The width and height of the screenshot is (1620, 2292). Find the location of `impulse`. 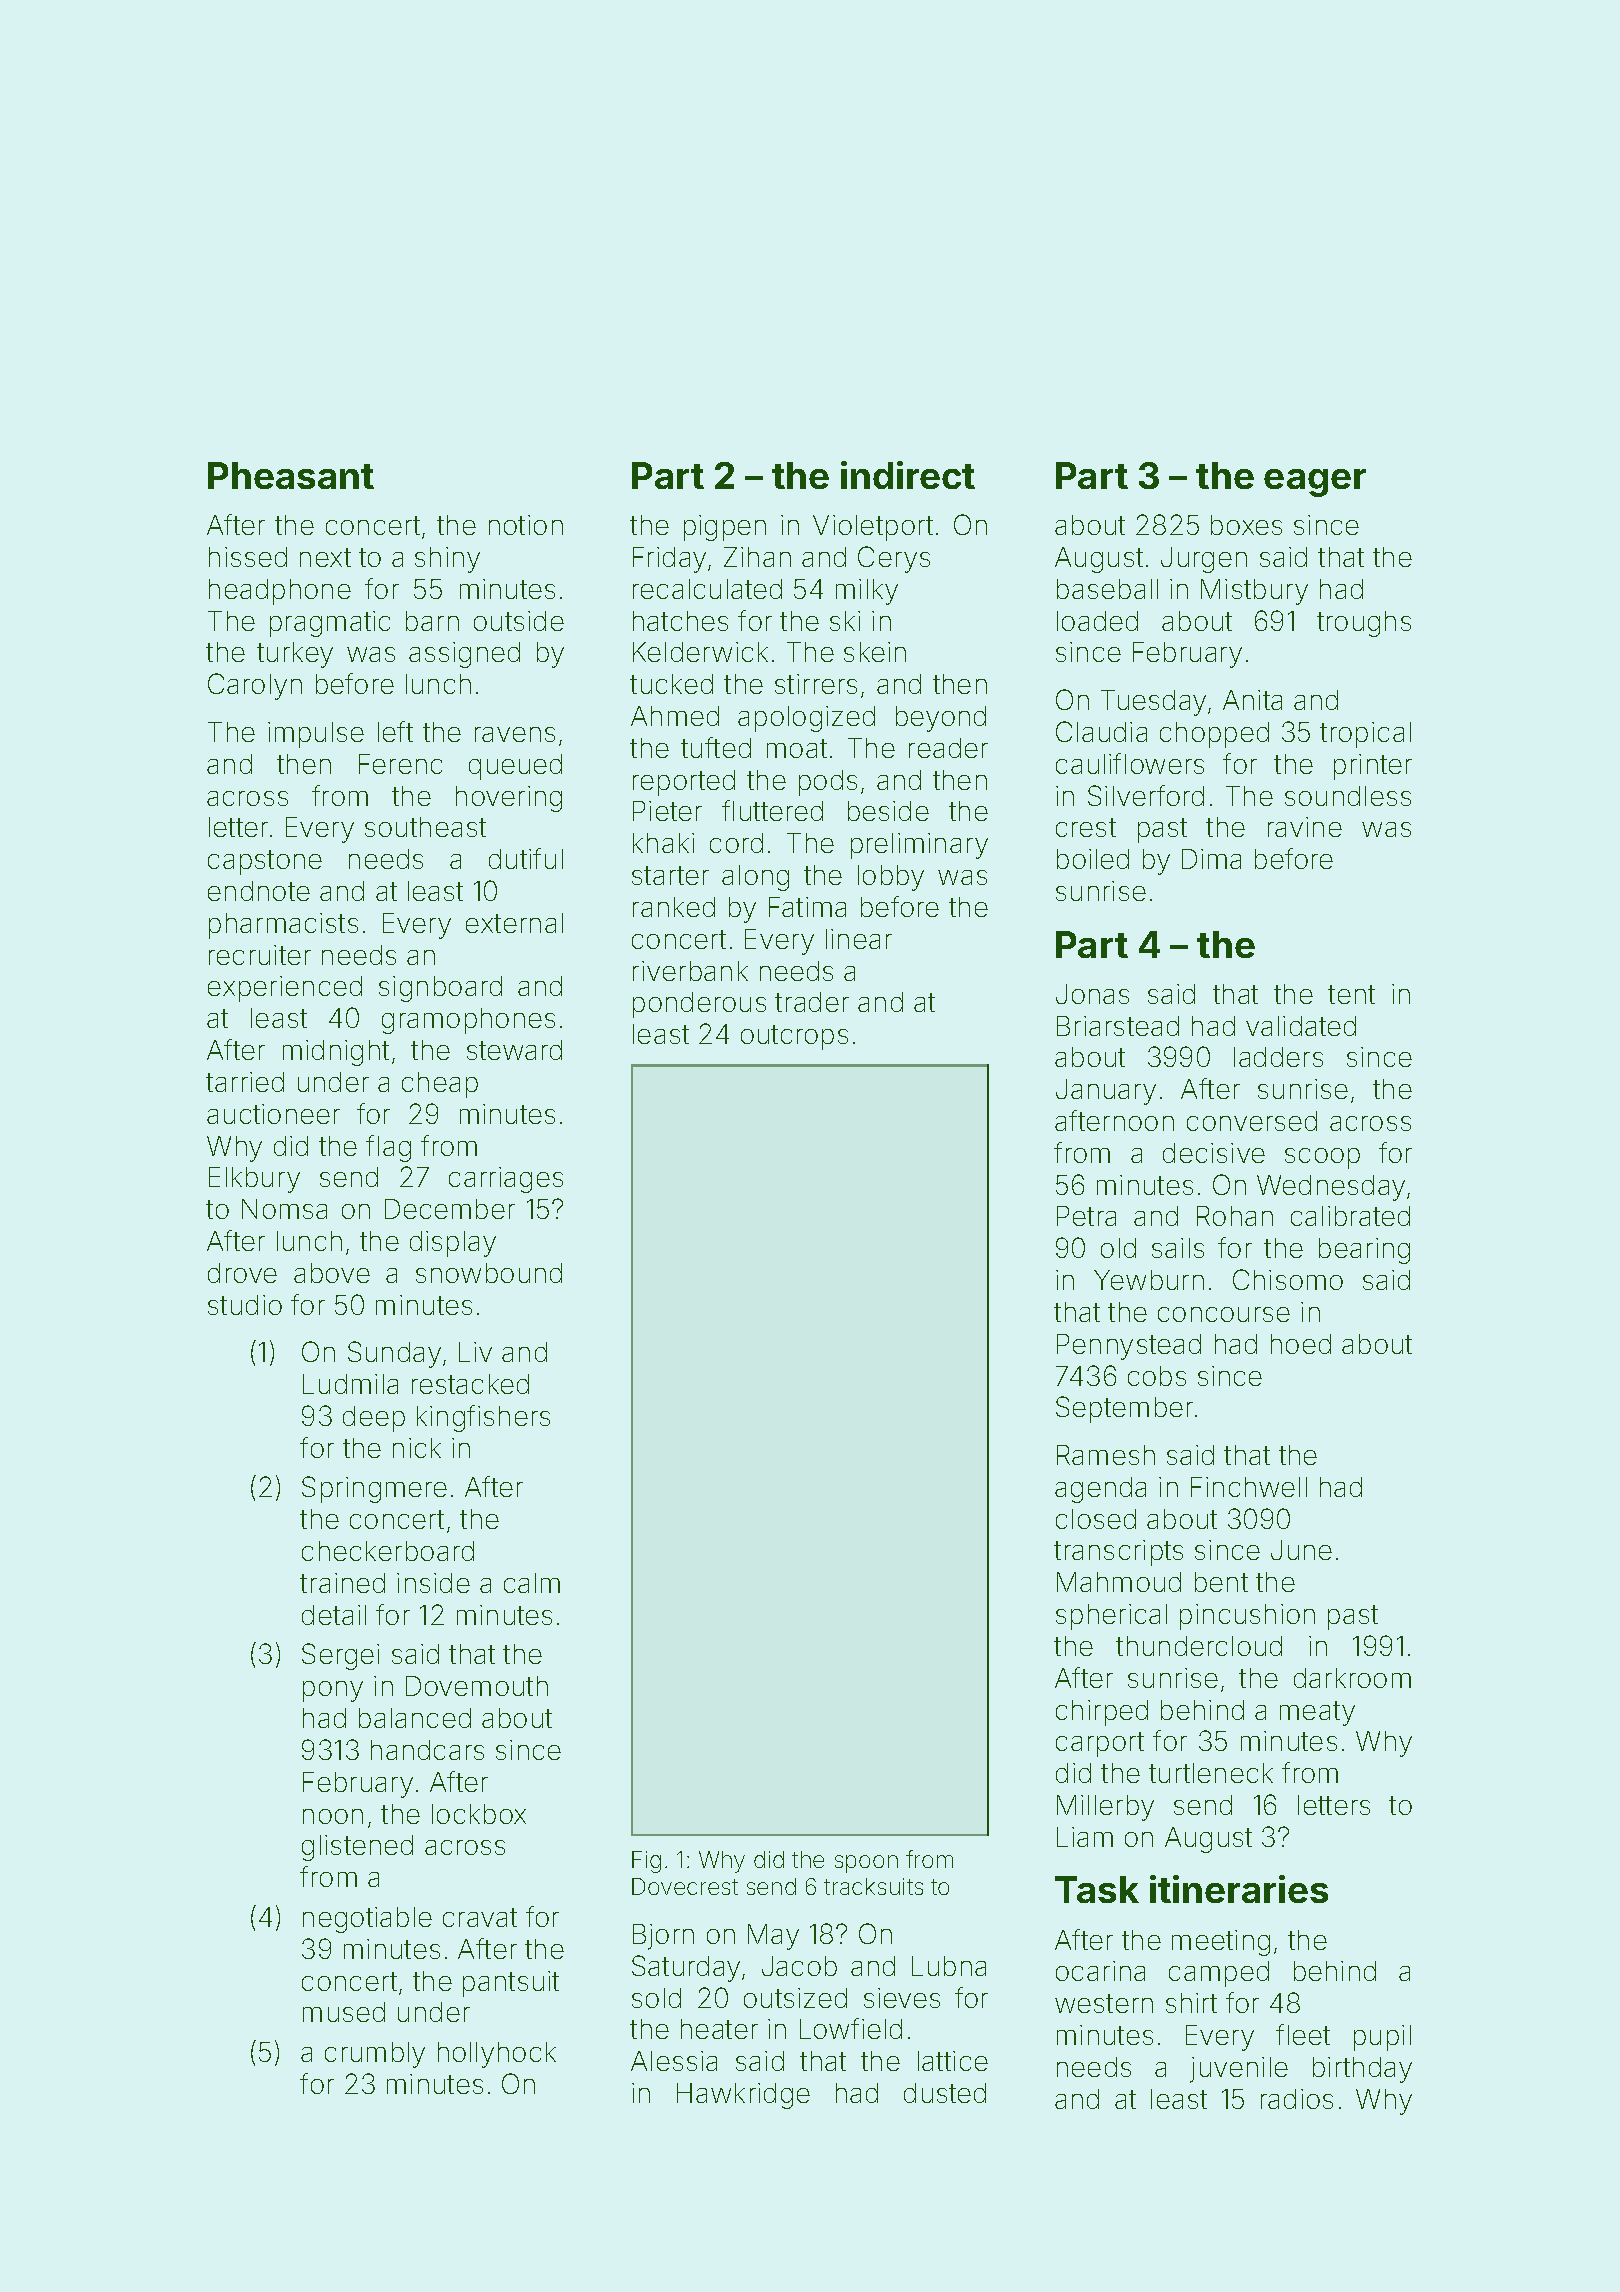

impulse is located at coordinates (316, 735).
